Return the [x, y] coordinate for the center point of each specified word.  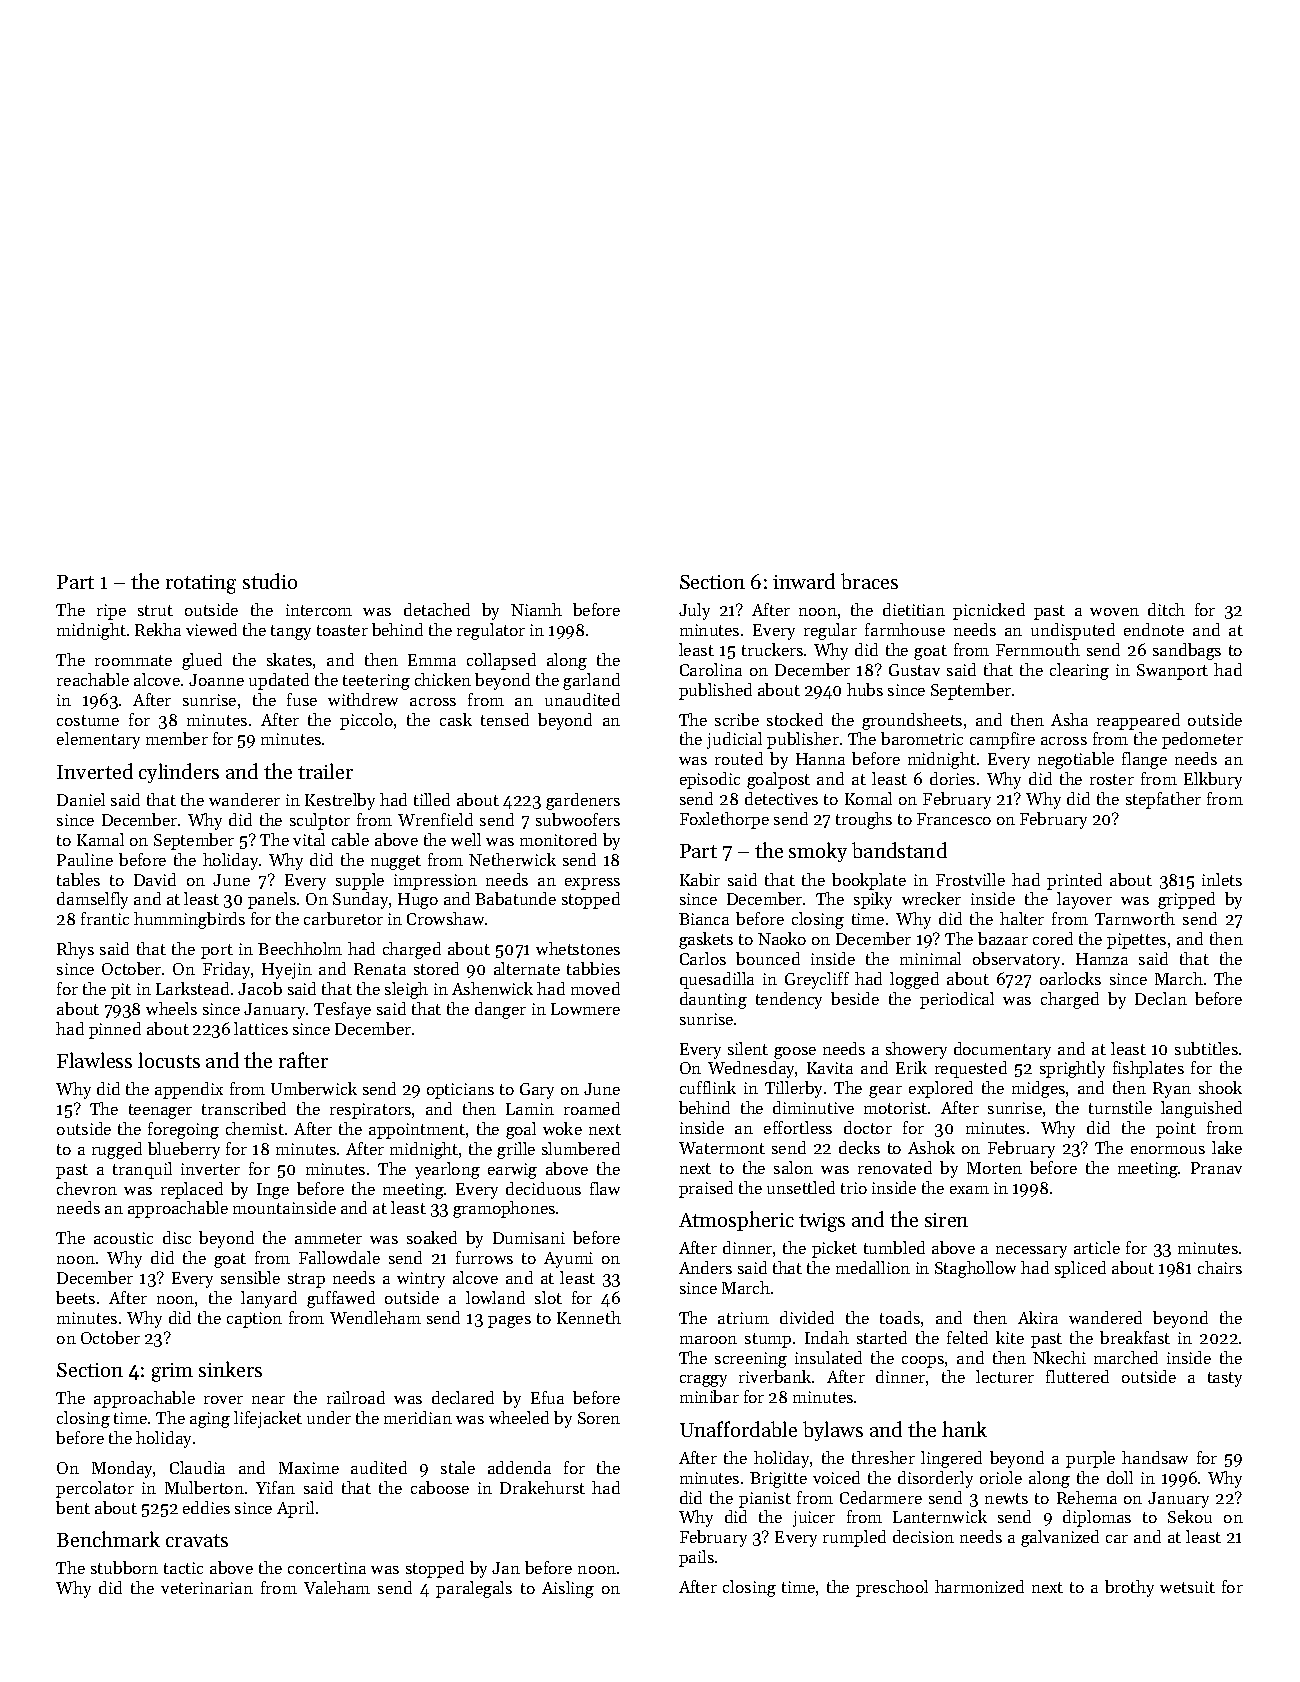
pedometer [1202, 740]
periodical [957, 1000]
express [592, 884]
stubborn [124, 1567]
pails [696, 1558]
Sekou [1190, 1516]
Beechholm [300, 948]
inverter [210, 1169]
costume [88, 720]
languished [1201, 1109]
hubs [865, 689]
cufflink [708, 1087]
